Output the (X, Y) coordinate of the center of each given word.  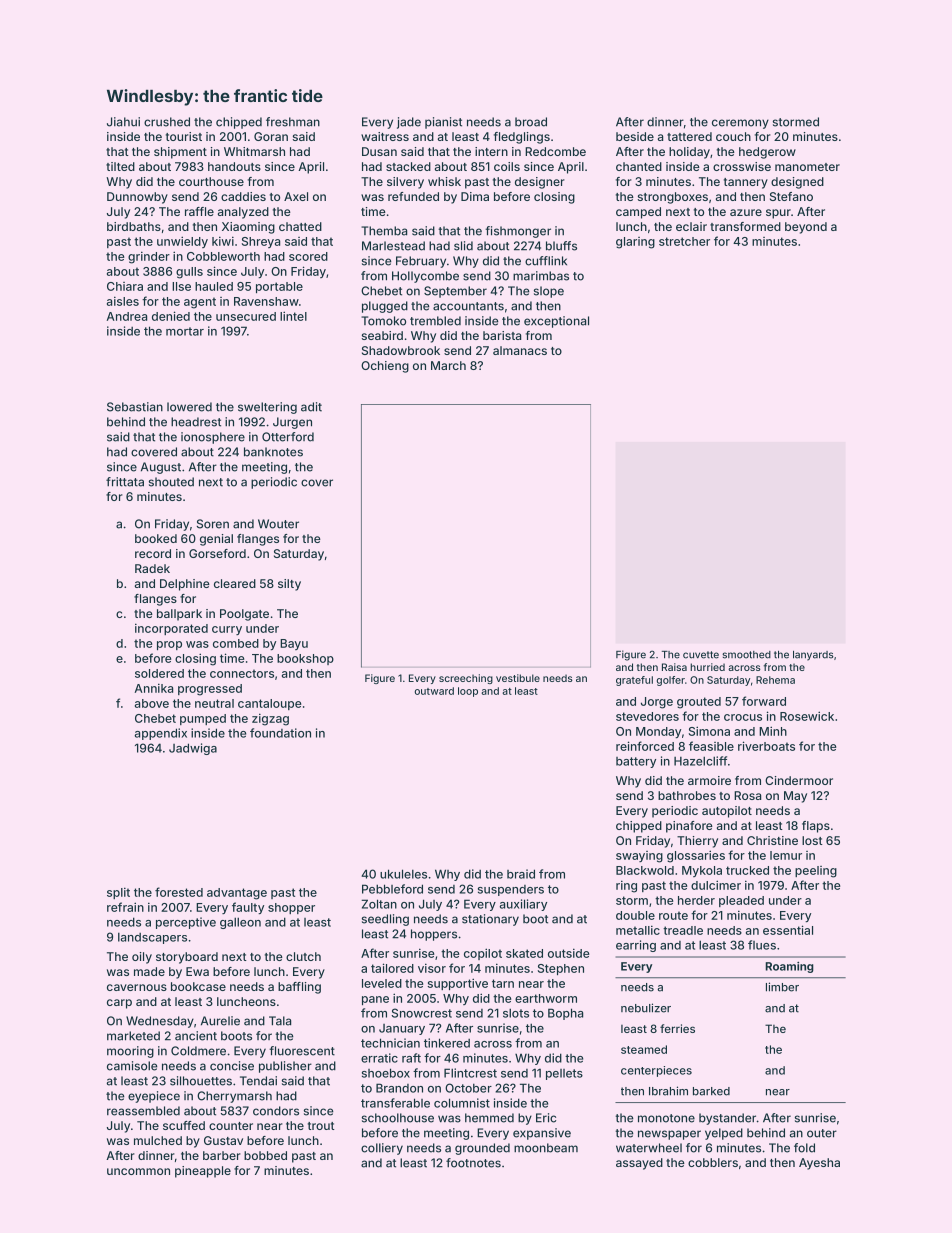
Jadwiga (193, 749)
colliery (382, 1149)
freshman (293, 122)
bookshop (305, 659)
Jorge (657, 703)
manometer (807, 167)
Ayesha (819, 1164)
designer (540, 183)
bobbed (265, 1155)
